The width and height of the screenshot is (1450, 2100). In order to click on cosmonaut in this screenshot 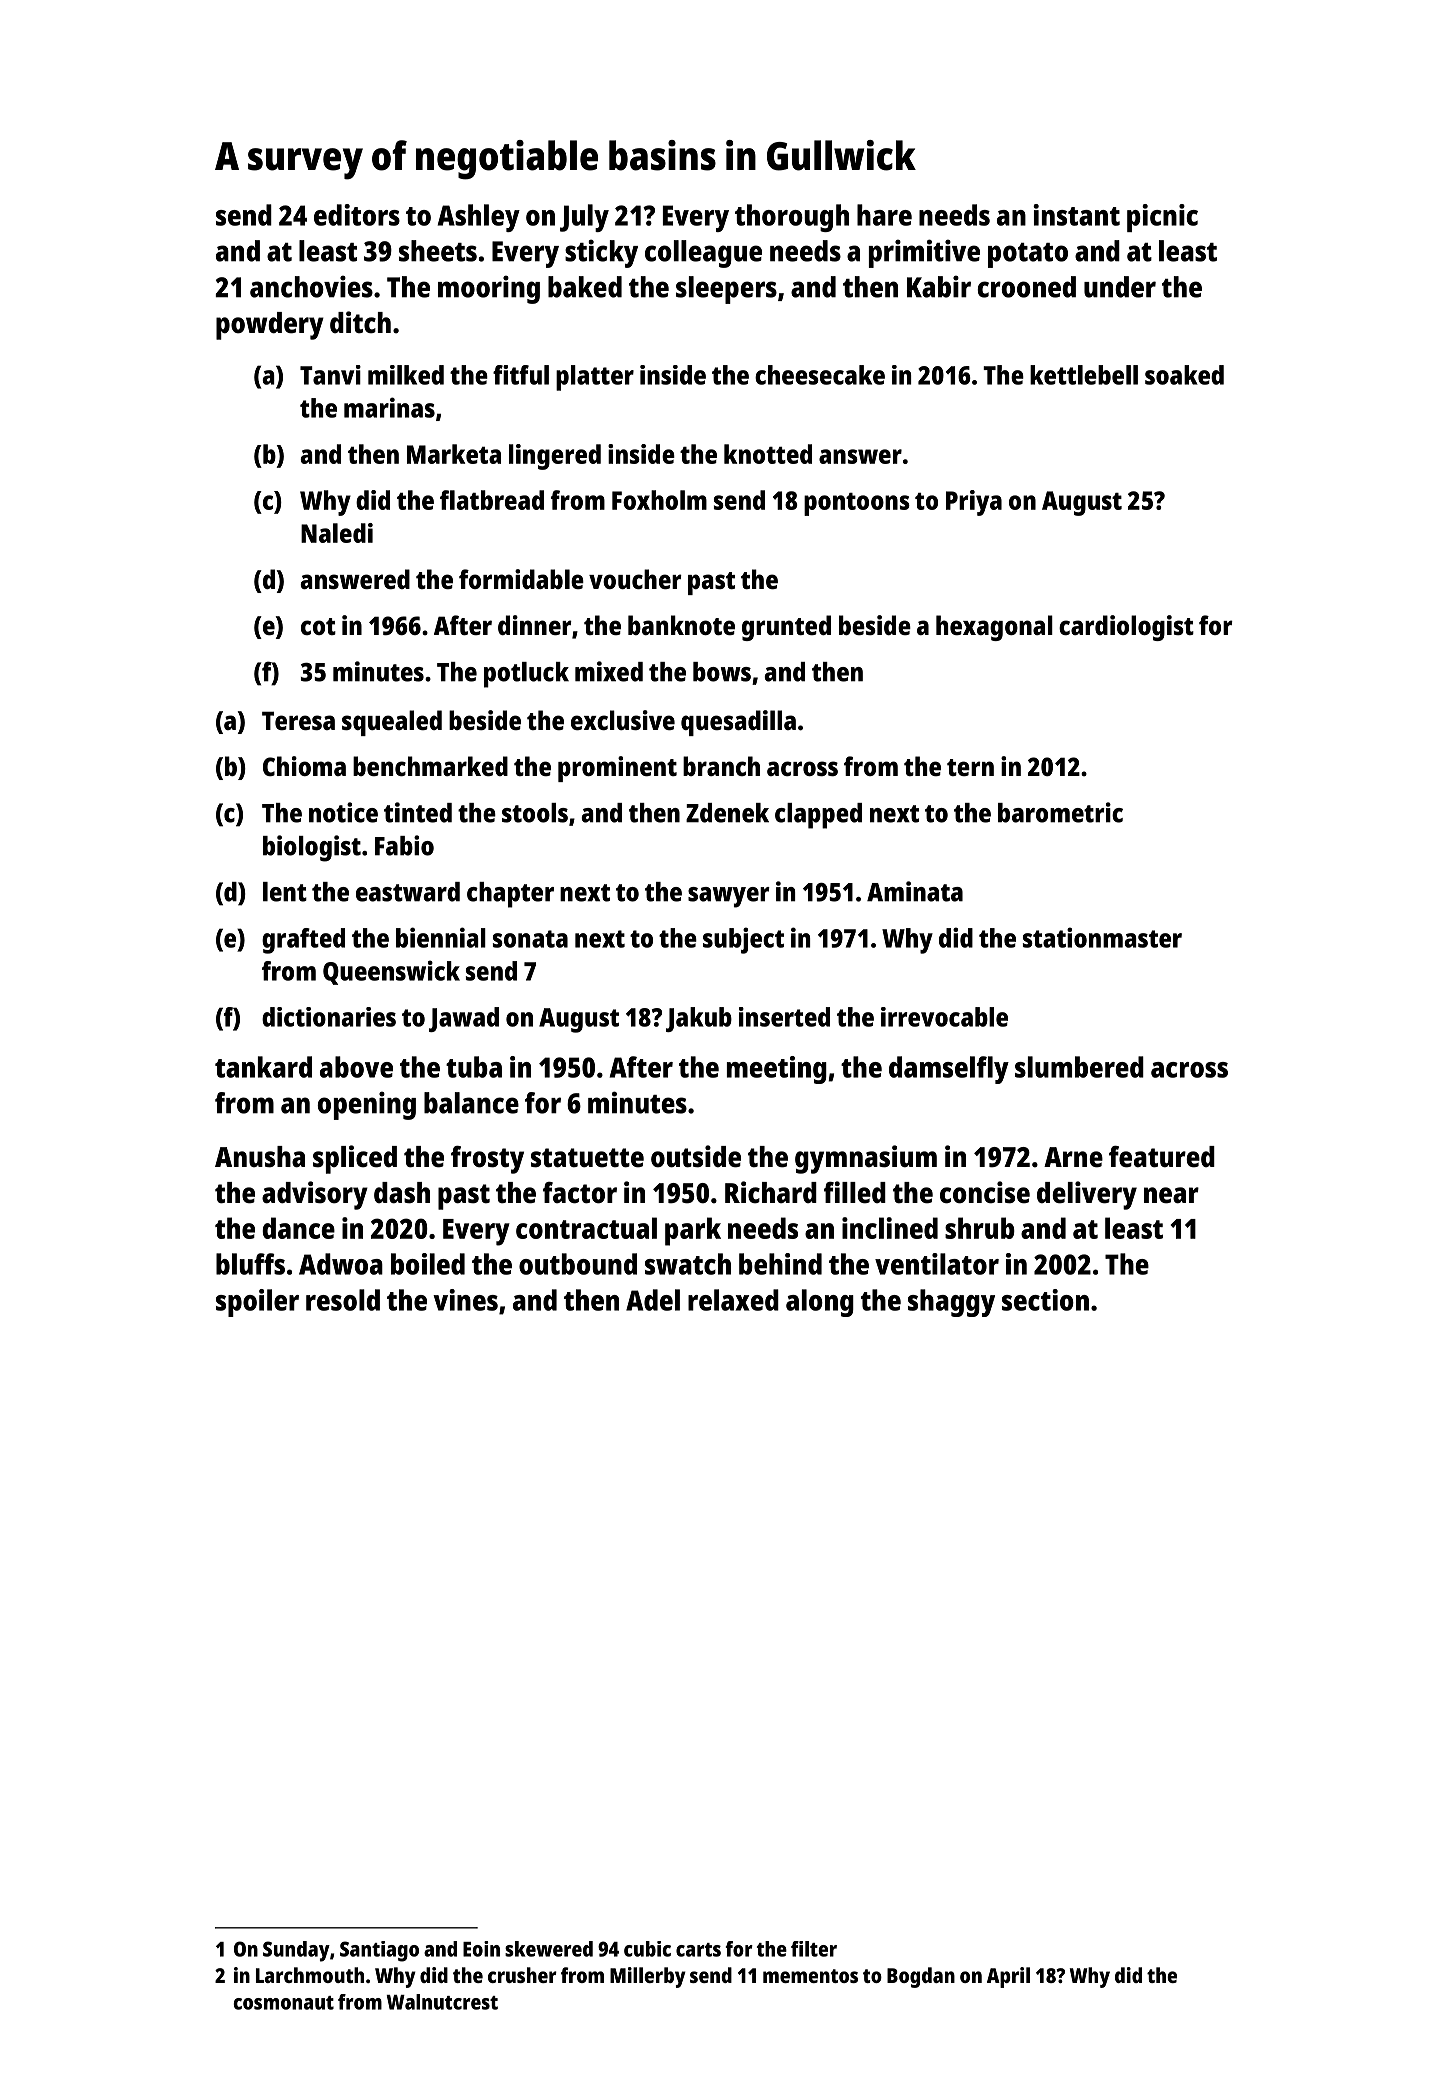, I will do `click(283, 2003)`.
